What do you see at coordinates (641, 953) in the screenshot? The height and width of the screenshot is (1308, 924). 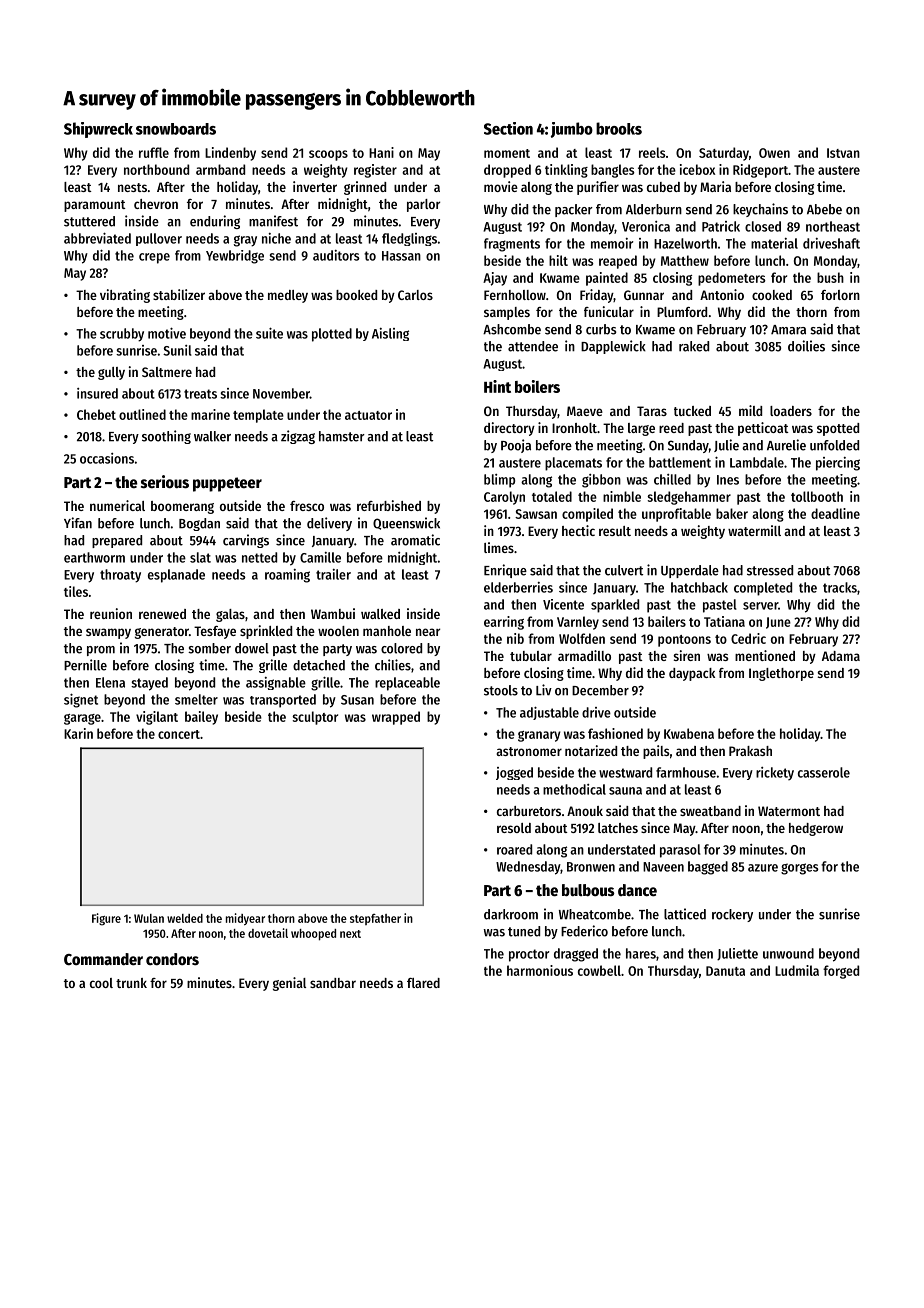 I see `hares` at bounding box center [641, 953].
